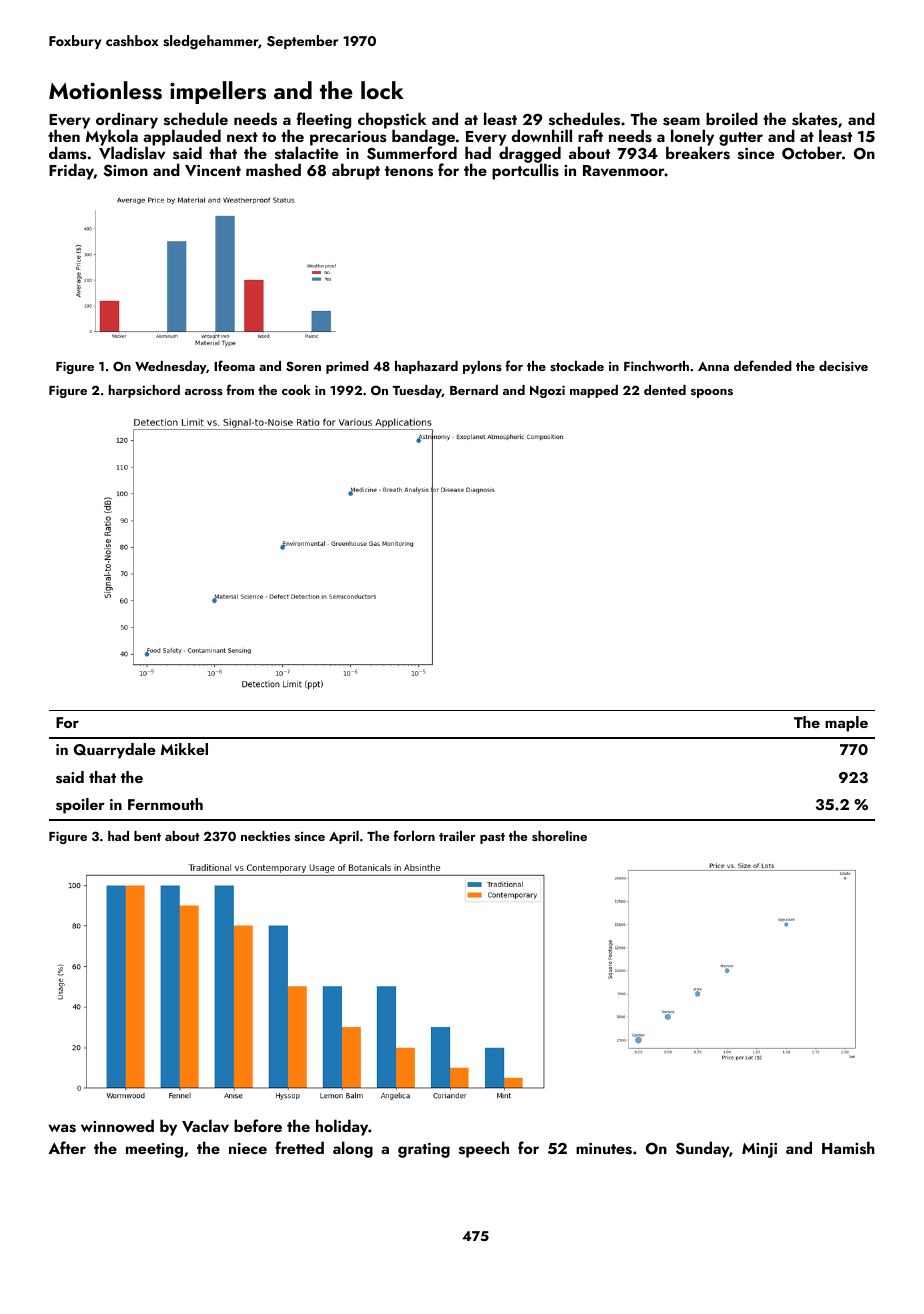  I want to click on Bernard, so click(474, 390).
